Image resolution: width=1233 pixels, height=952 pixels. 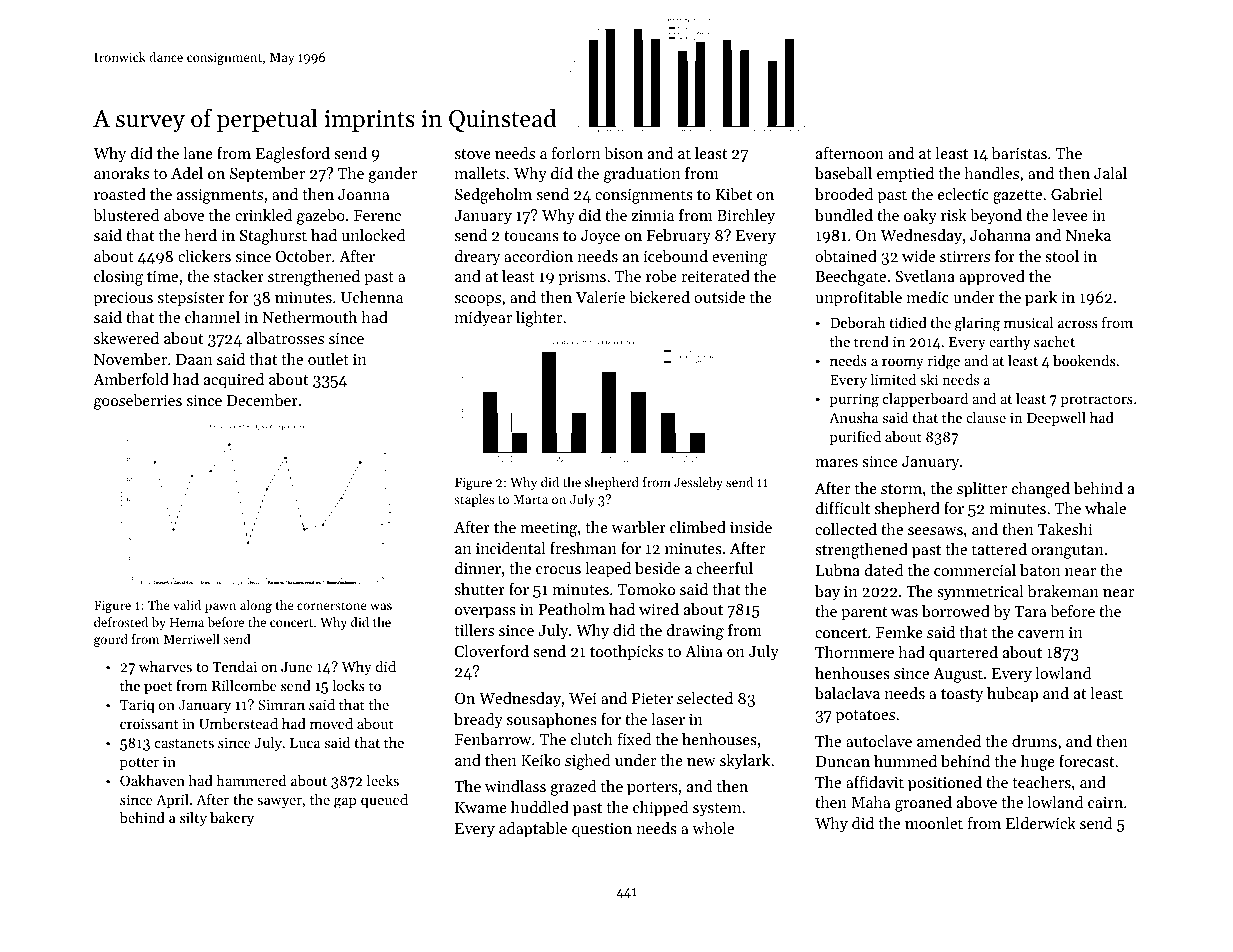 What do you see at coordinates (193, 819) in the page?
I see `silty` at bounding box center [193, 819].
